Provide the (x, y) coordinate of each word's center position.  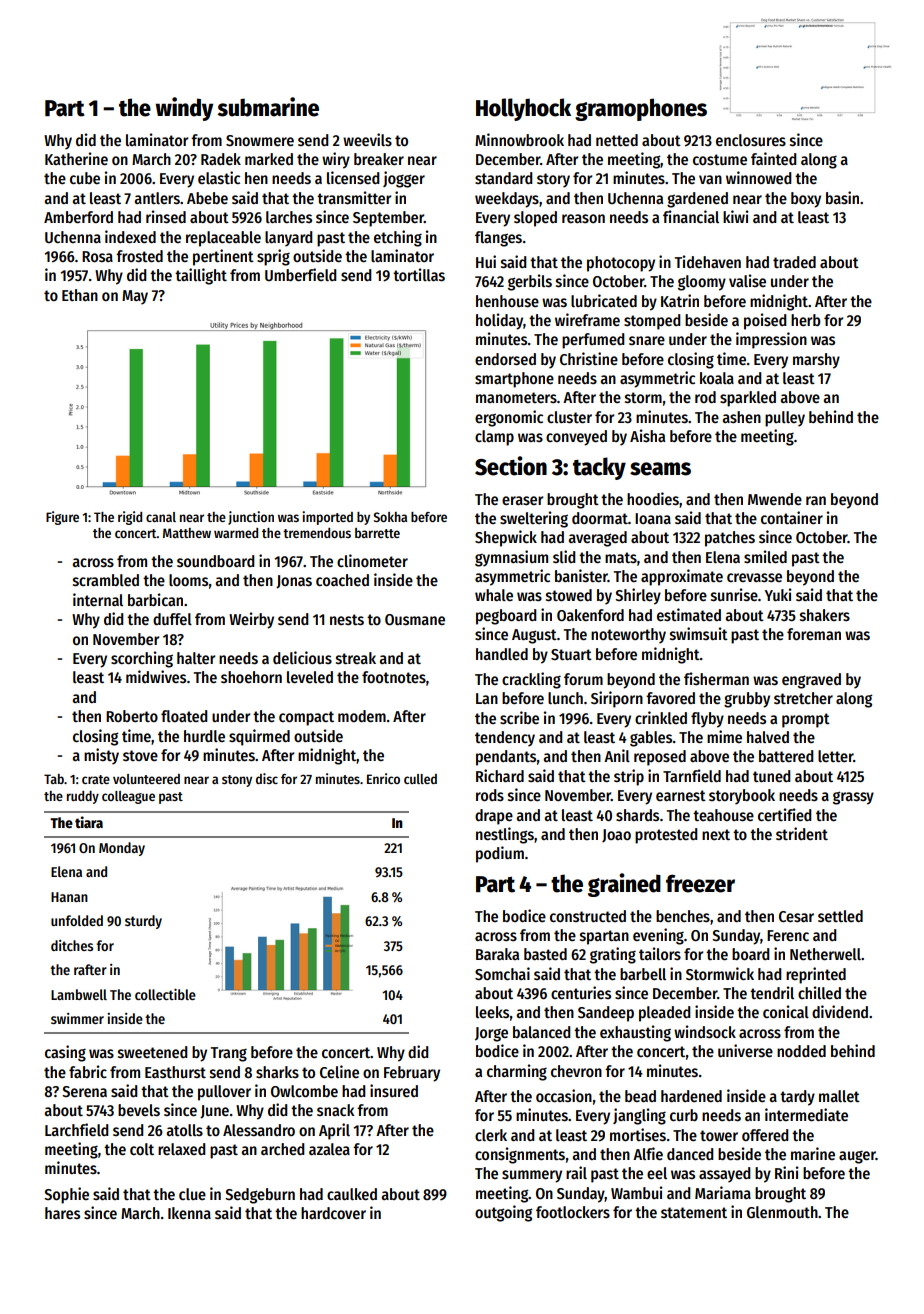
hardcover (333, 1213)
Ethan (80, 295)
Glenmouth (782, 1212)
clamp (494, 438)
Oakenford (590, 615)
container (792, 517)
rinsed (166, 217)
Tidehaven (708, 261)
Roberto (132, 716)
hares (62, 1213)
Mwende (775, 499)
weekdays (507, 200)
